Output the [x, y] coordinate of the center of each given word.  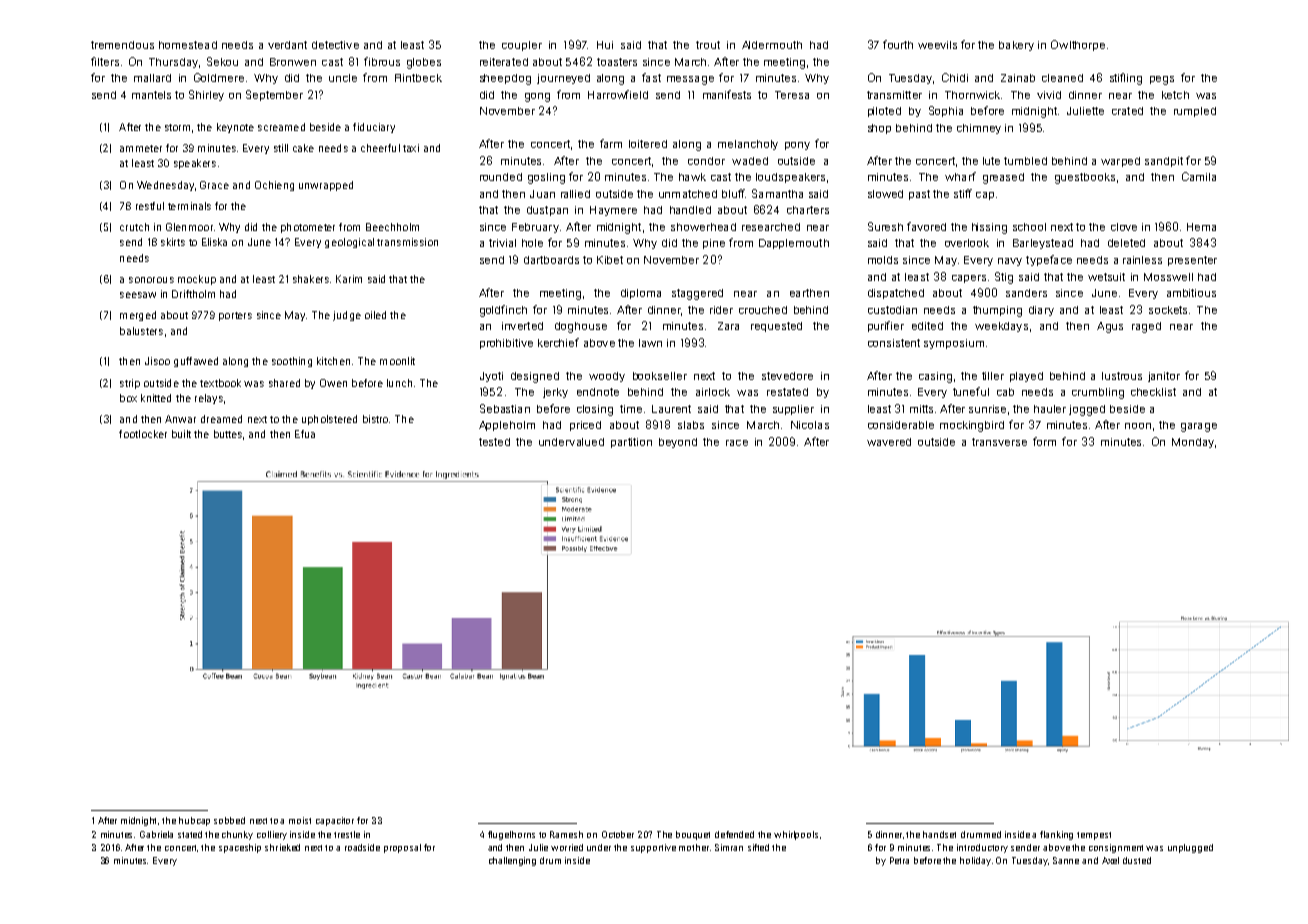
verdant [287, 45]
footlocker [143, 434]
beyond [678, 443]
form [1044, 441]
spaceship [240, 848]
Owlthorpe [1078, 45]
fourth [898, 44]
